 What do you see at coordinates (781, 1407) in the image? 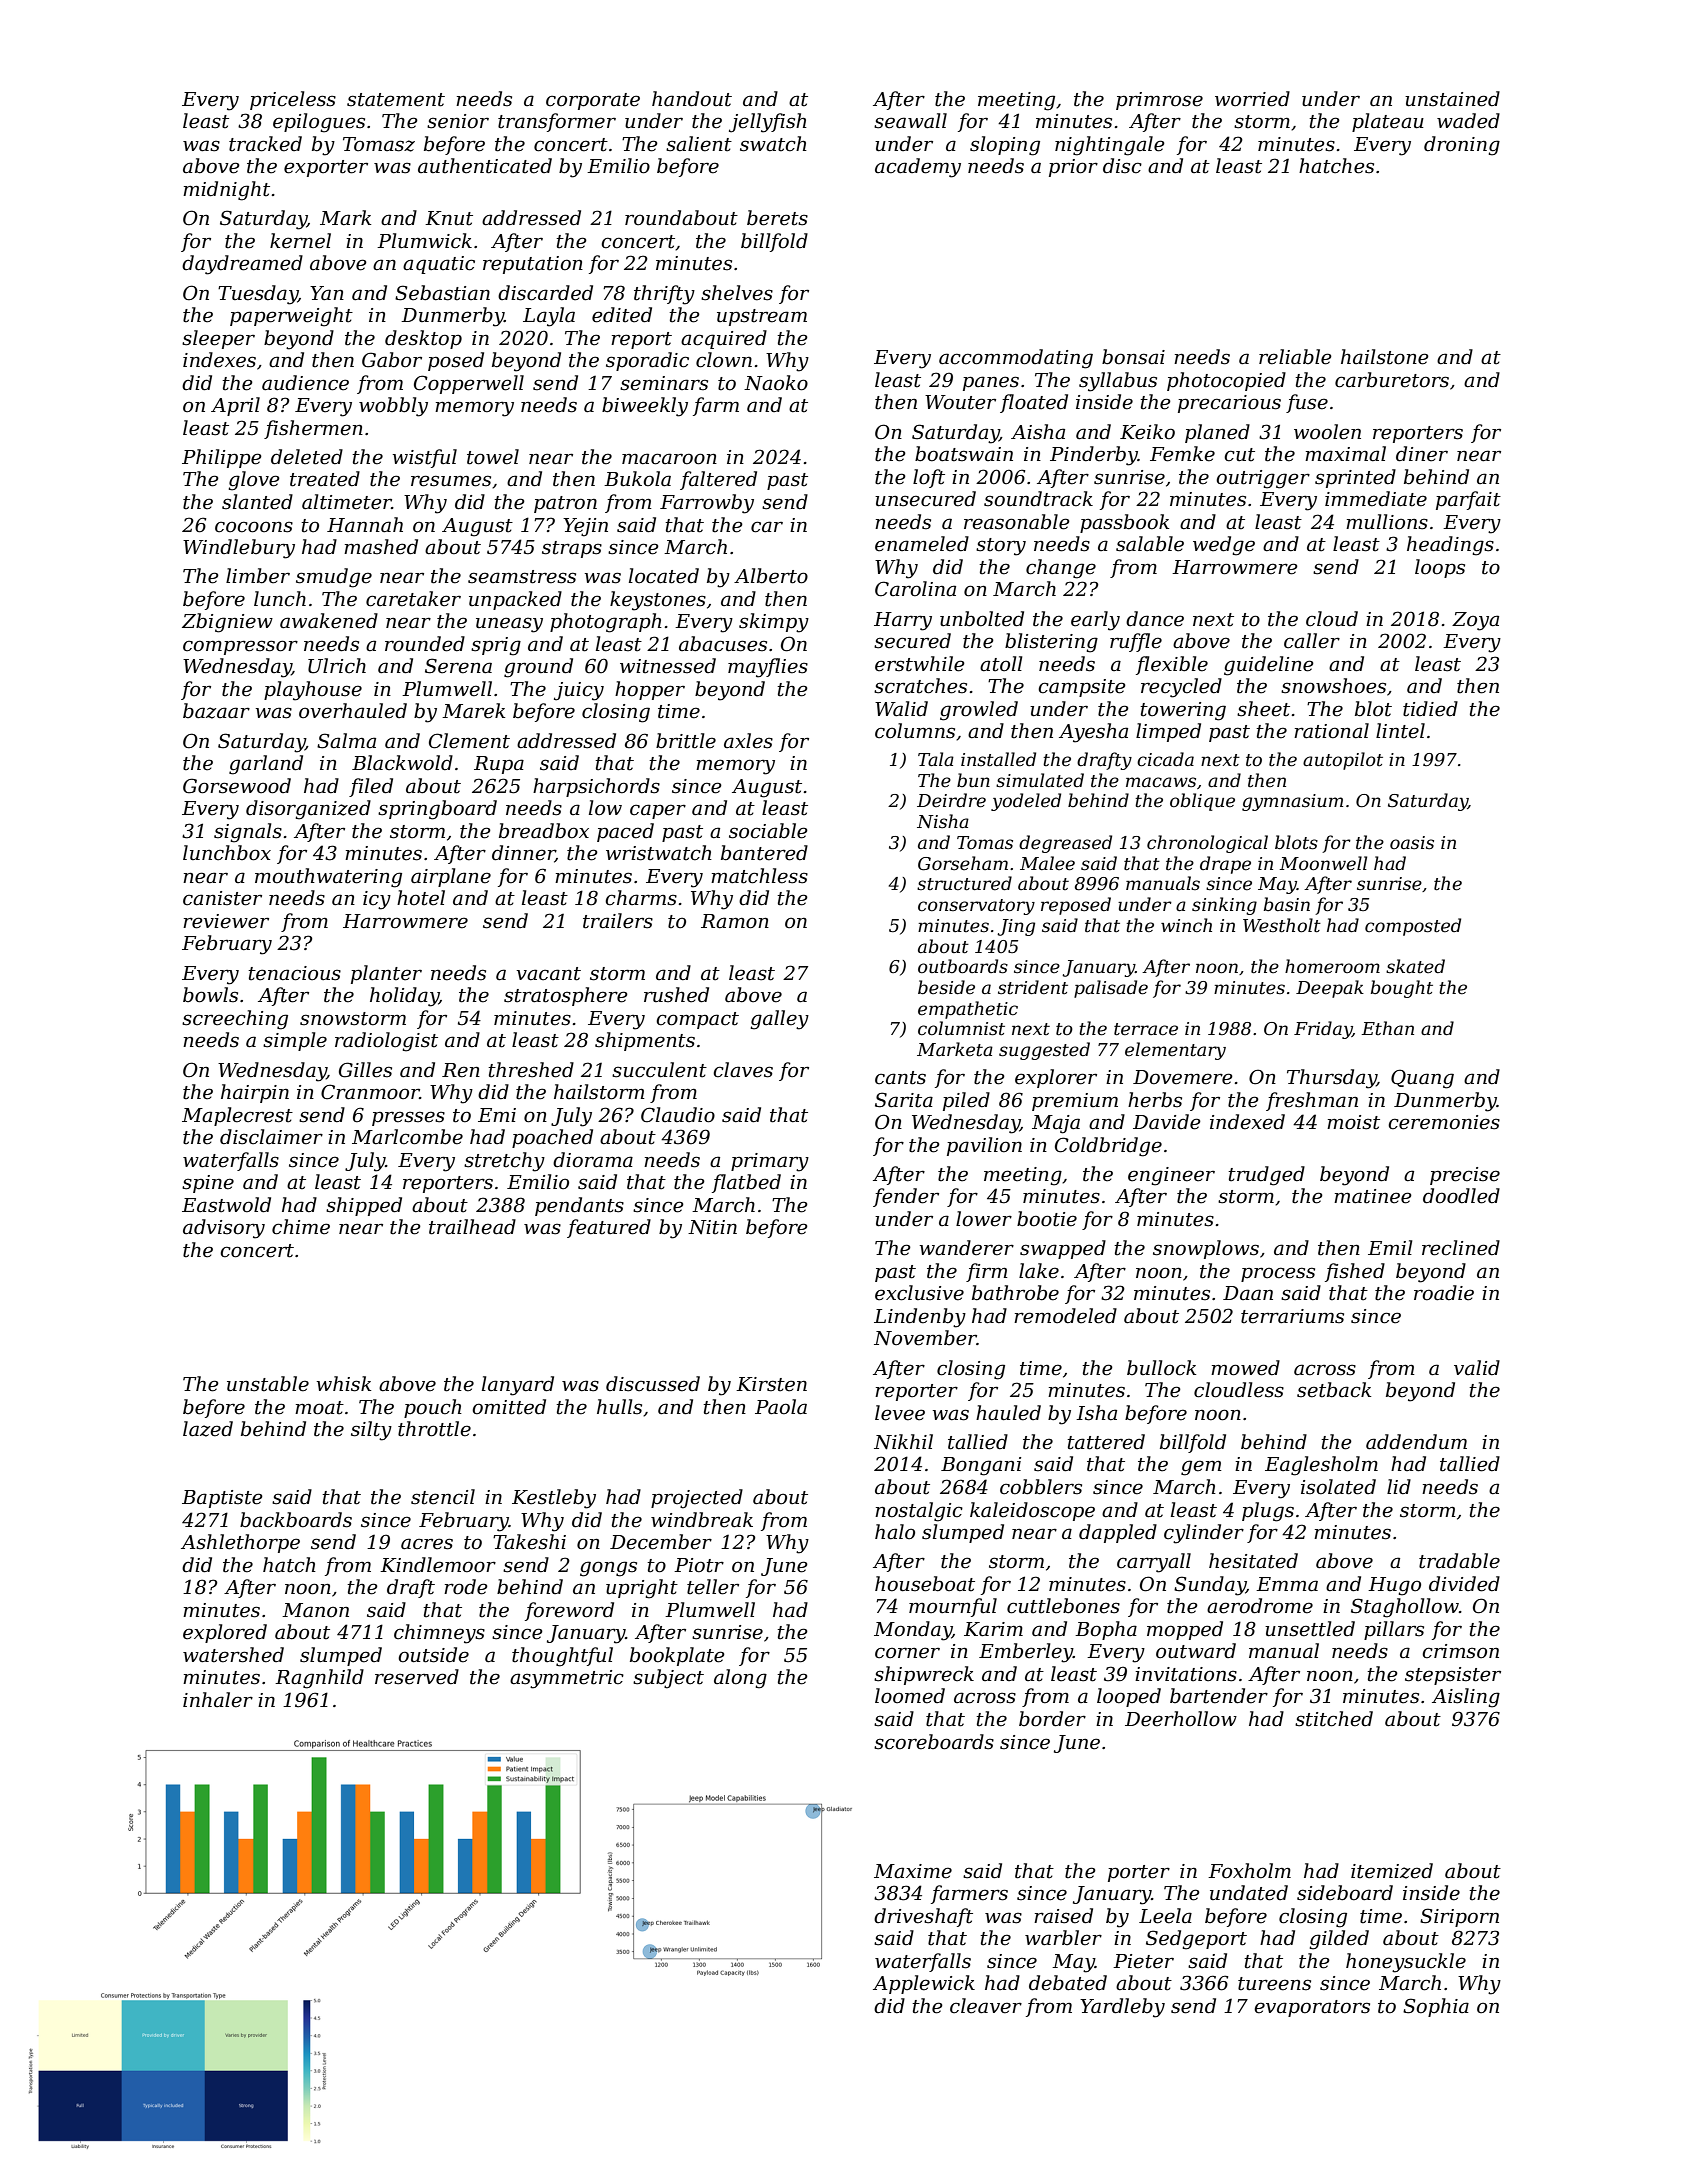
I see `Paola` at bounding box center [781, 1407].
